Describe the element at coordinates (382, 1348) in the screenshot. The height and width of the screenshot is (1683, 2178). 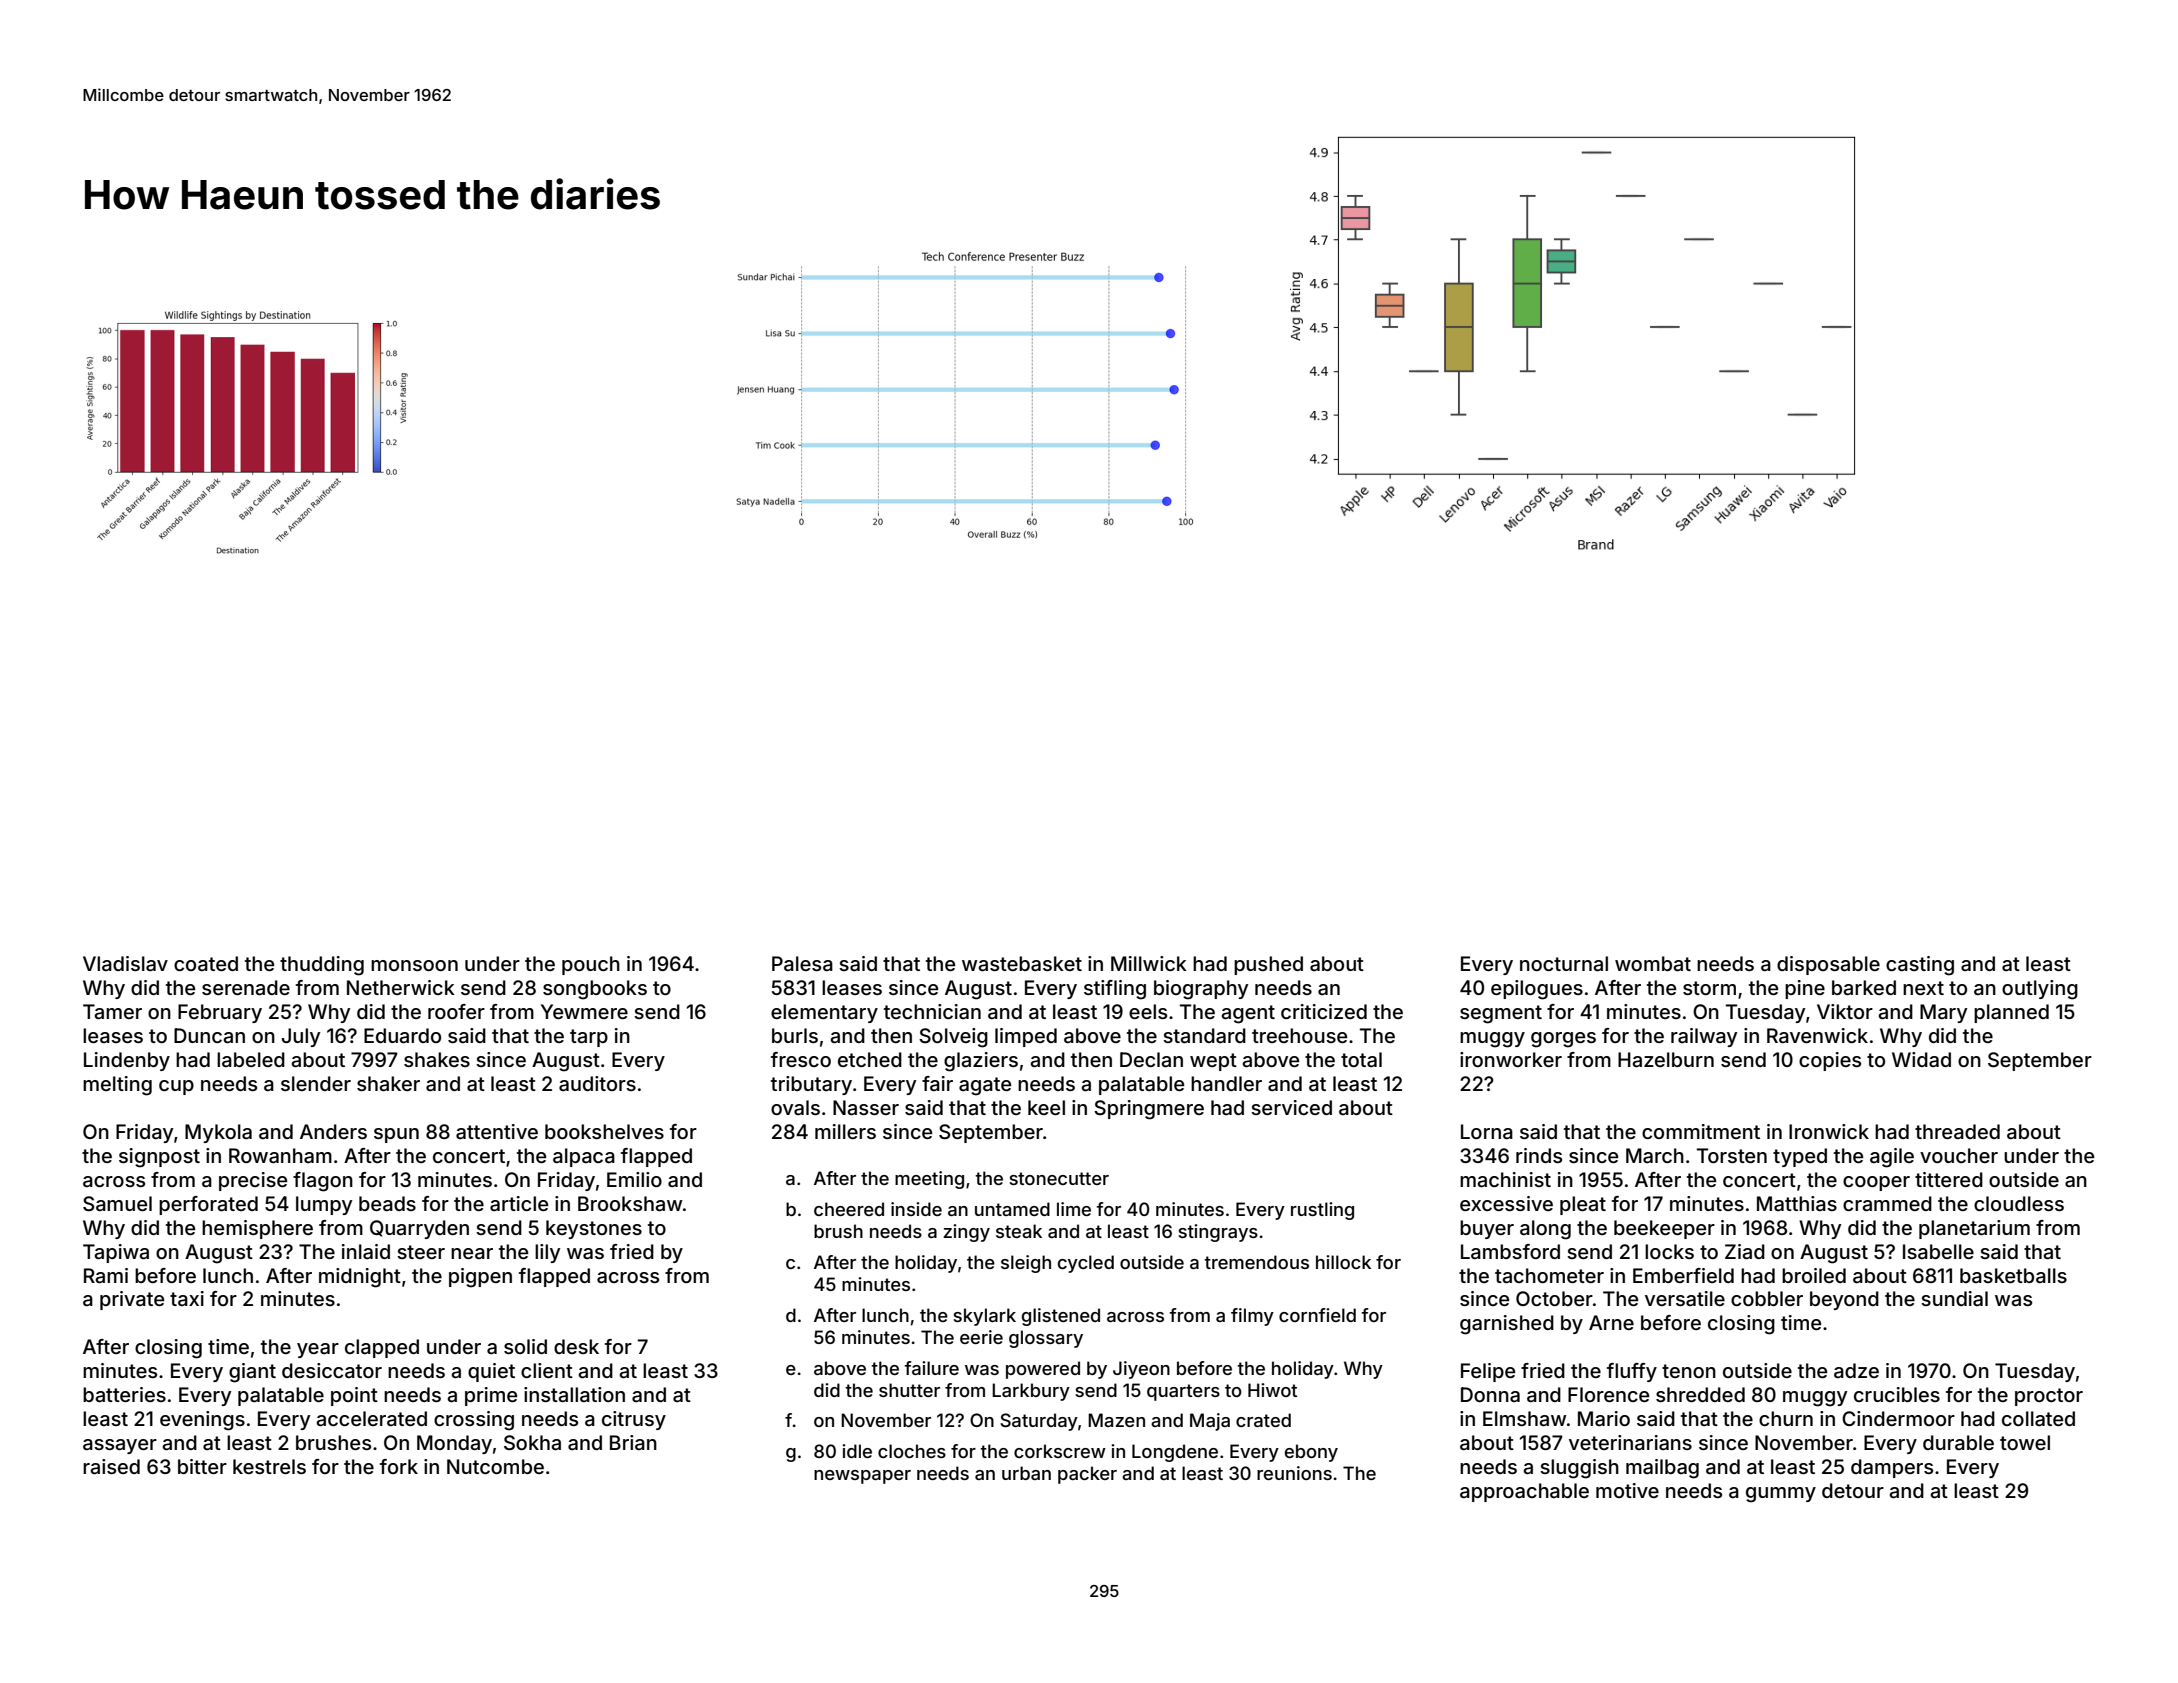
I see `clapped` at that location.
